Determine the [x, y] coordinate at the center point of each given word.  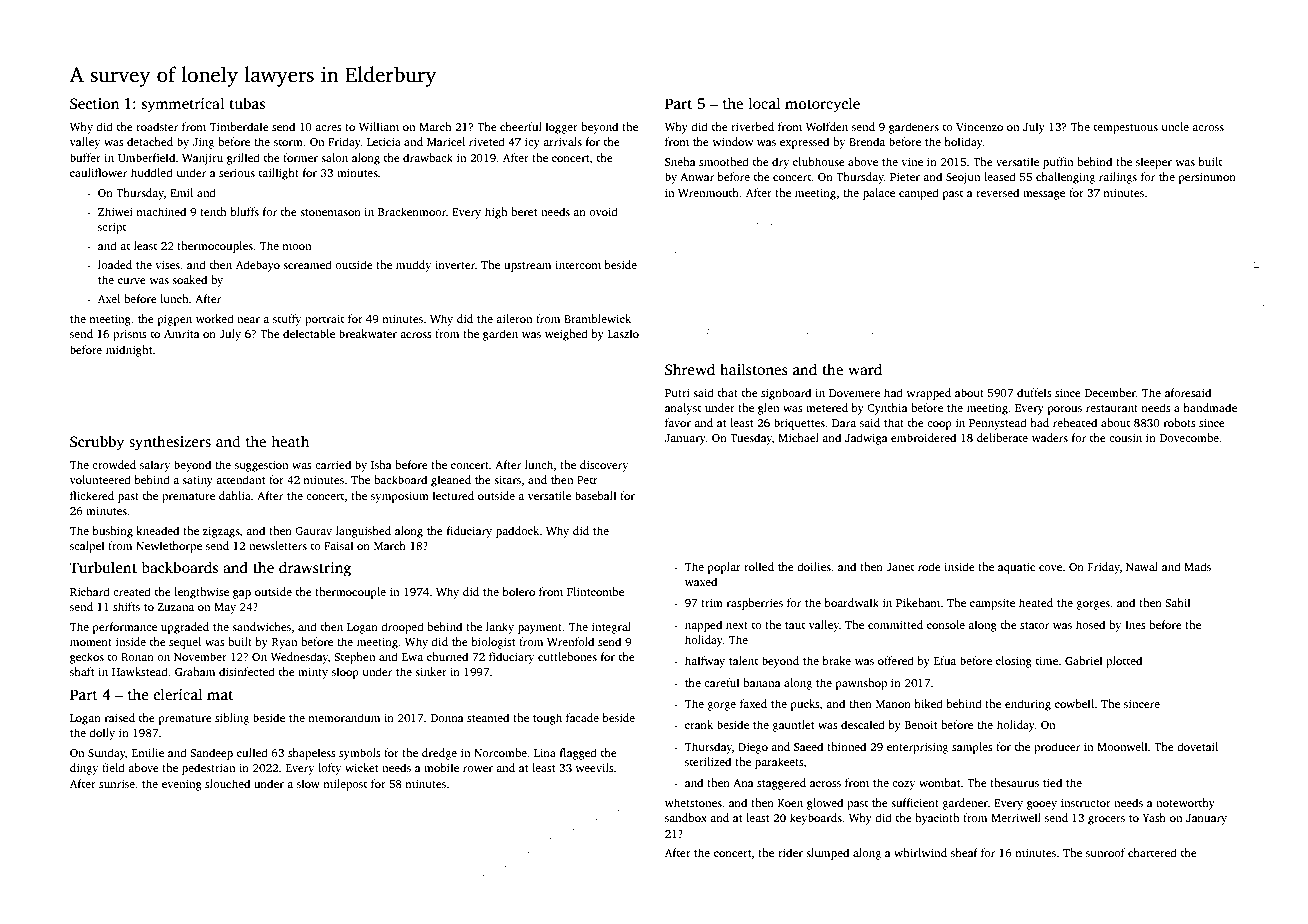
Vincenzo [979, 126]
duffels [1034, 392]
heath [290, 441]
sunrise [117, 784]
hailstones [754, 369]
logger [562, 128]
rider [790, 852]
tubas [247, 103]
